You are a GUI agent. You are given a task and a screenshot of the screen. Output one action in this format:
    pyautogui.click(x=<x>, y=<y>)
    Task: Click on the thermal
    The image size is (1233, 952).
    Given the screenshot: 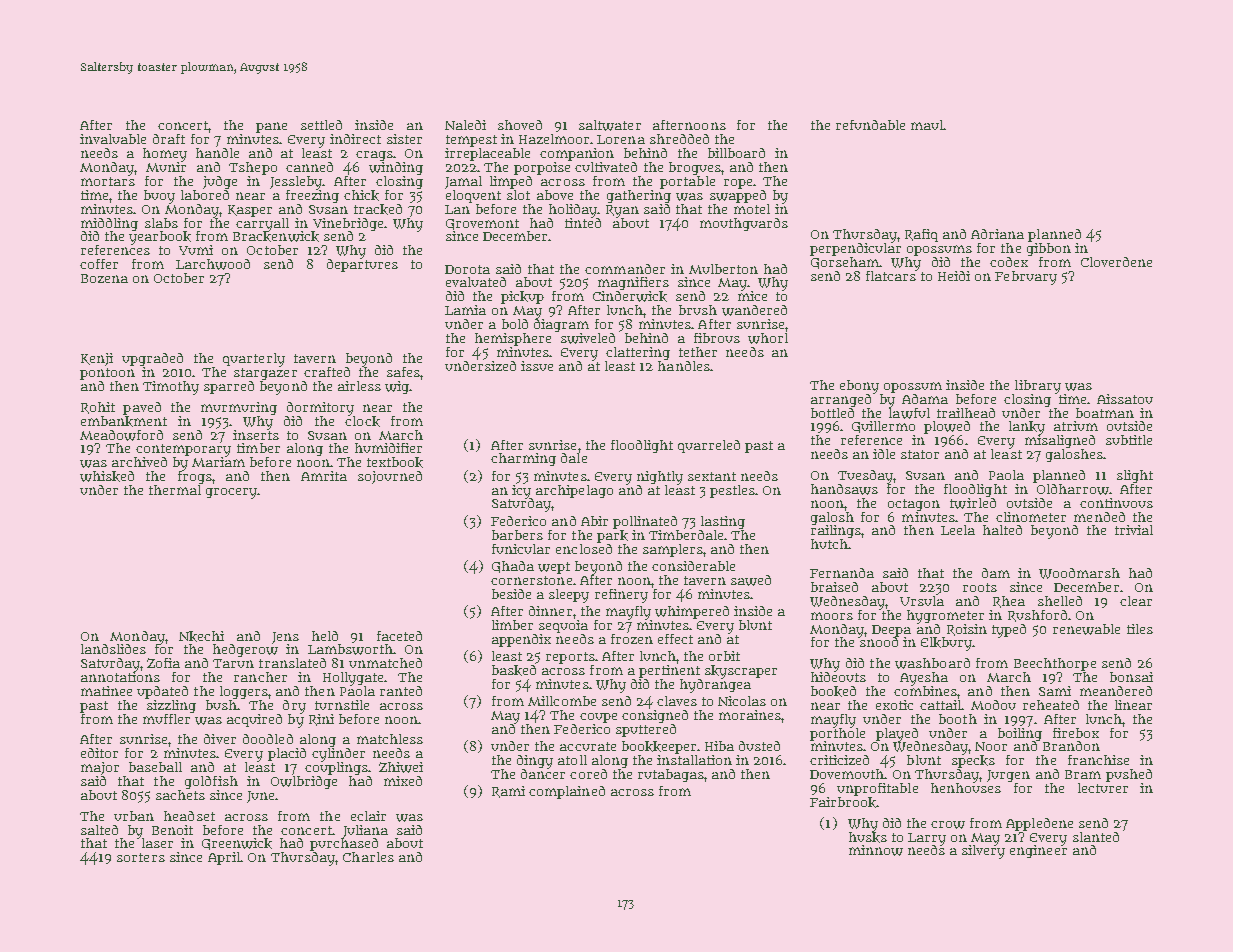 What is the action you would take?
    pyautogui.click(x=175, y=490)
